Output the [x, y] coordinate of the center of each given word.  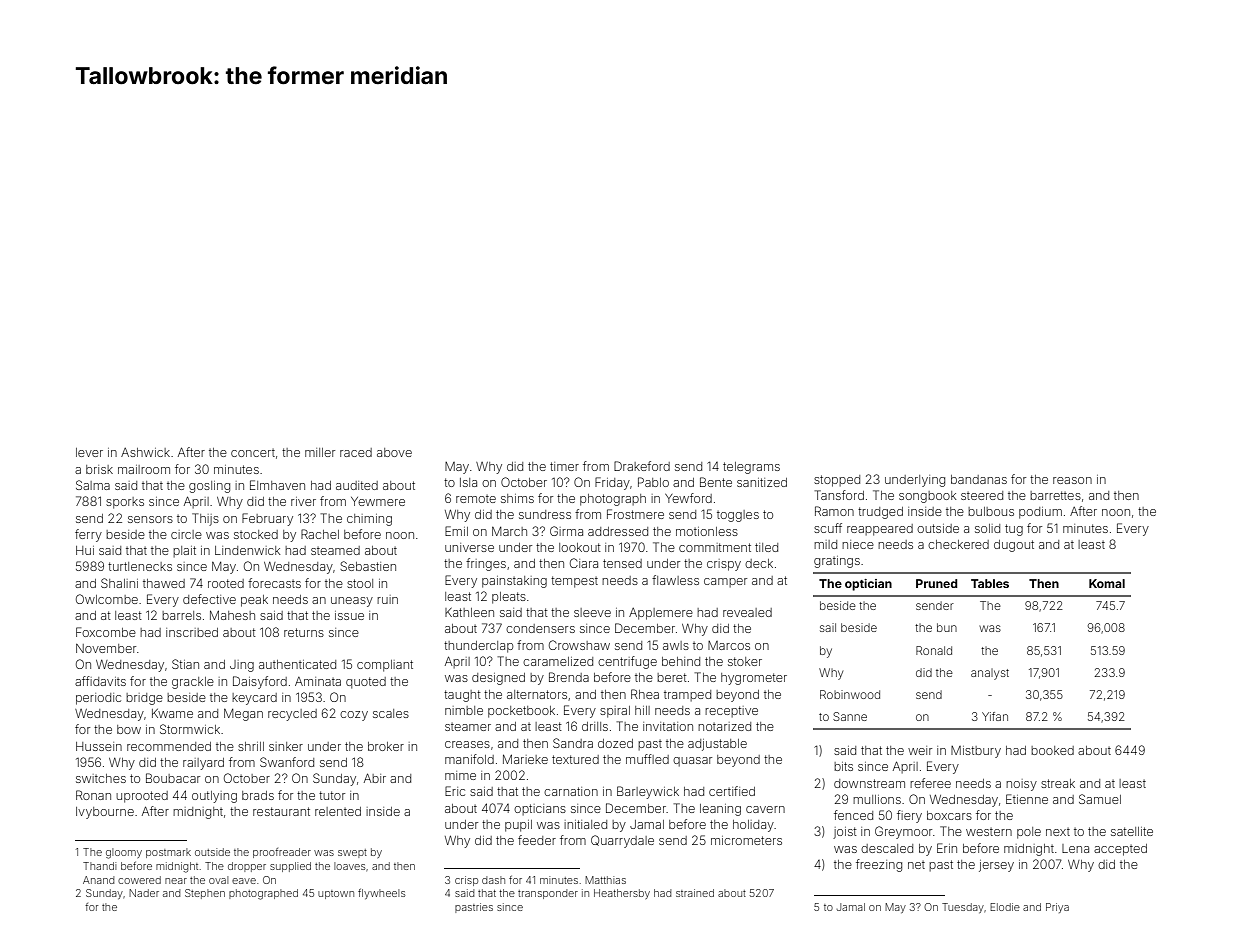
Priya [1057, 908]
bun [947, 627]
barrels [181, 615]
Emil [456, 531]
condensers [540, 628]
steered [982, 495]
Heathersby [622, 894]
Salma [93, 485]
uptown [336, 894]
